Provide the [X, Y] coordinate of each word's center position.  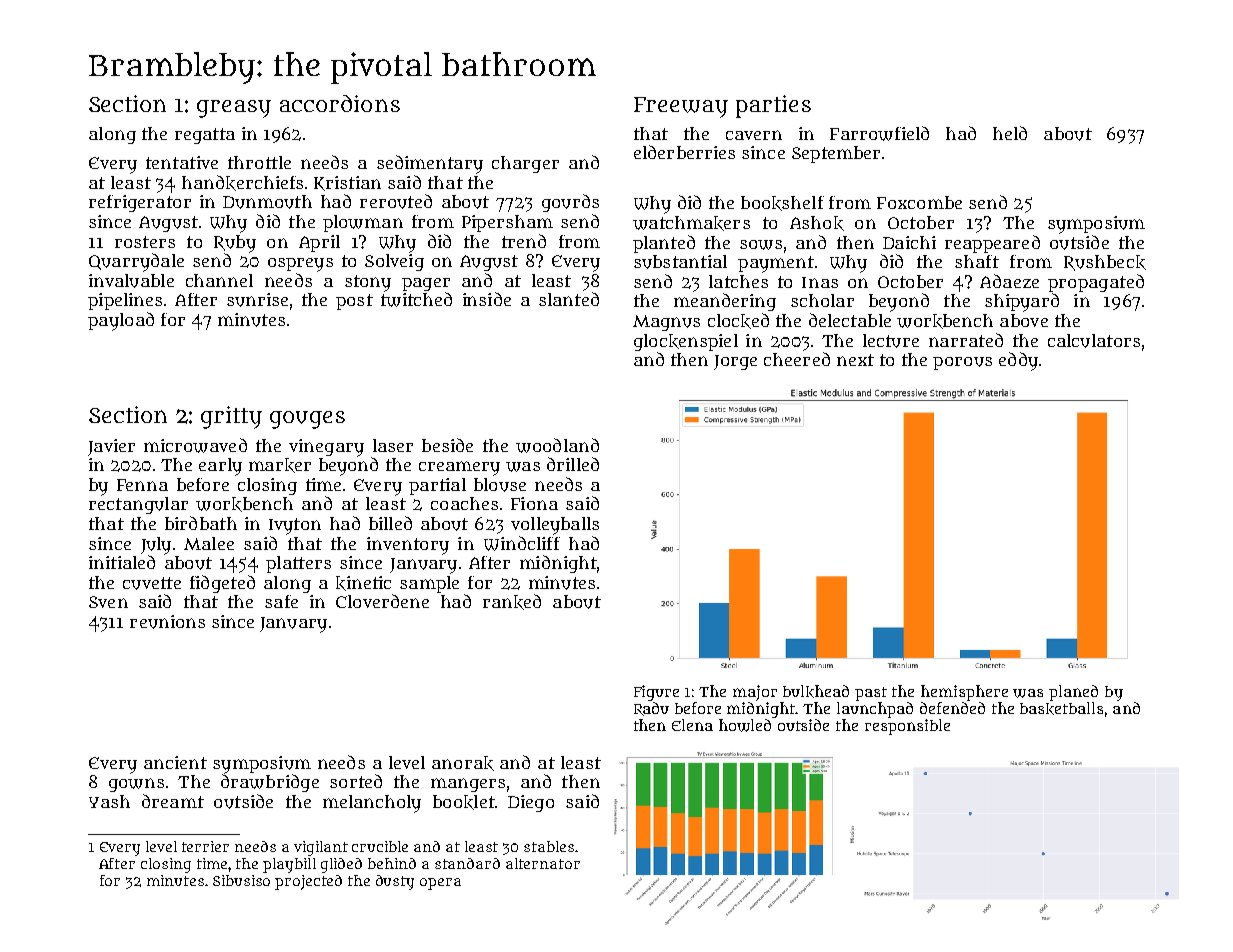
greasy [234, 109]
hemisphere [964, 693]
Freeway [681, 107]
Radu [651, 709]
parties [773, 106]
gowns [136, 785]
